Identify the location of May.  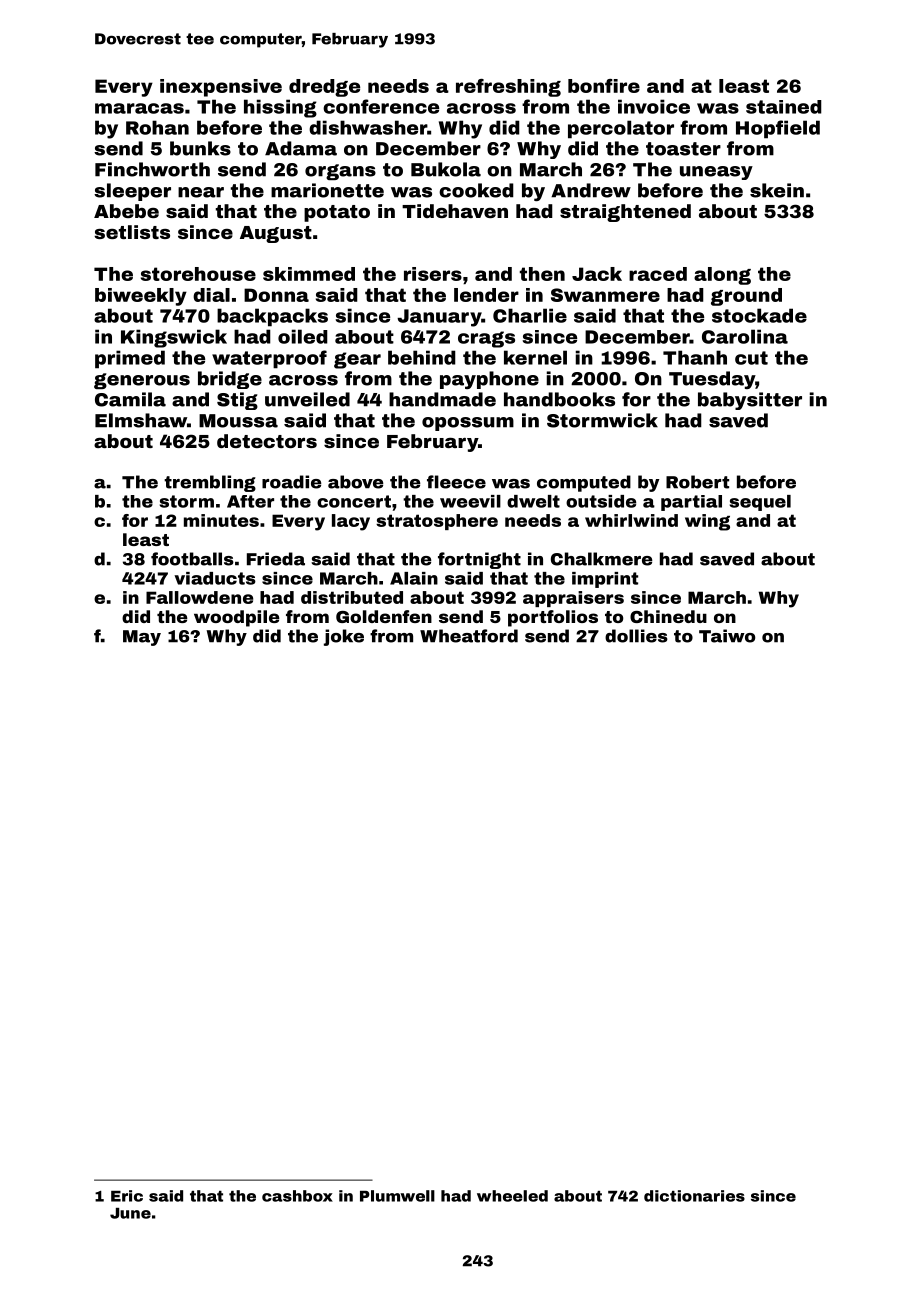
(142, 638).
